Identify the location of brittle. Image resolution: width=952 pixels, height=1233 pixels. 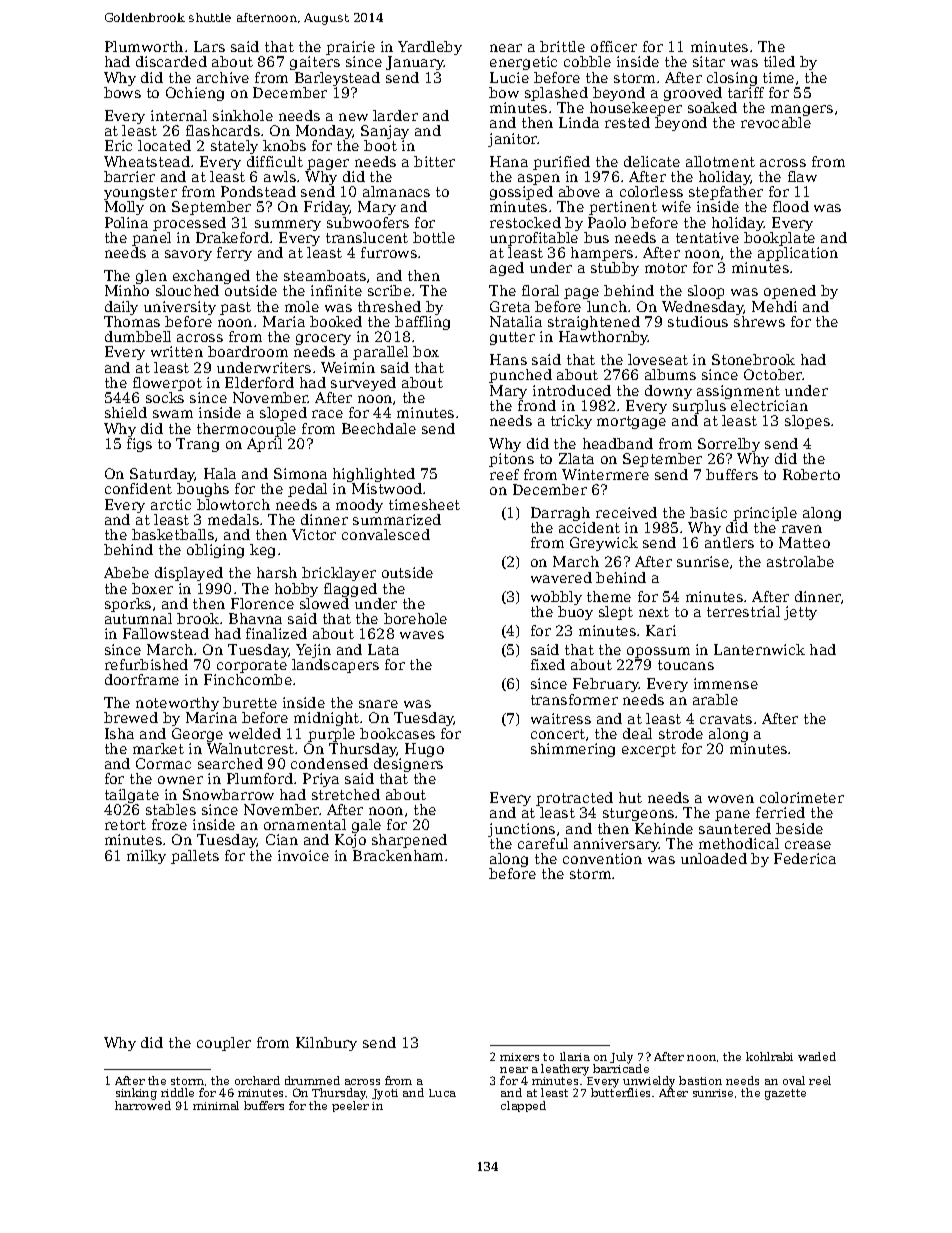
(562, 46).
